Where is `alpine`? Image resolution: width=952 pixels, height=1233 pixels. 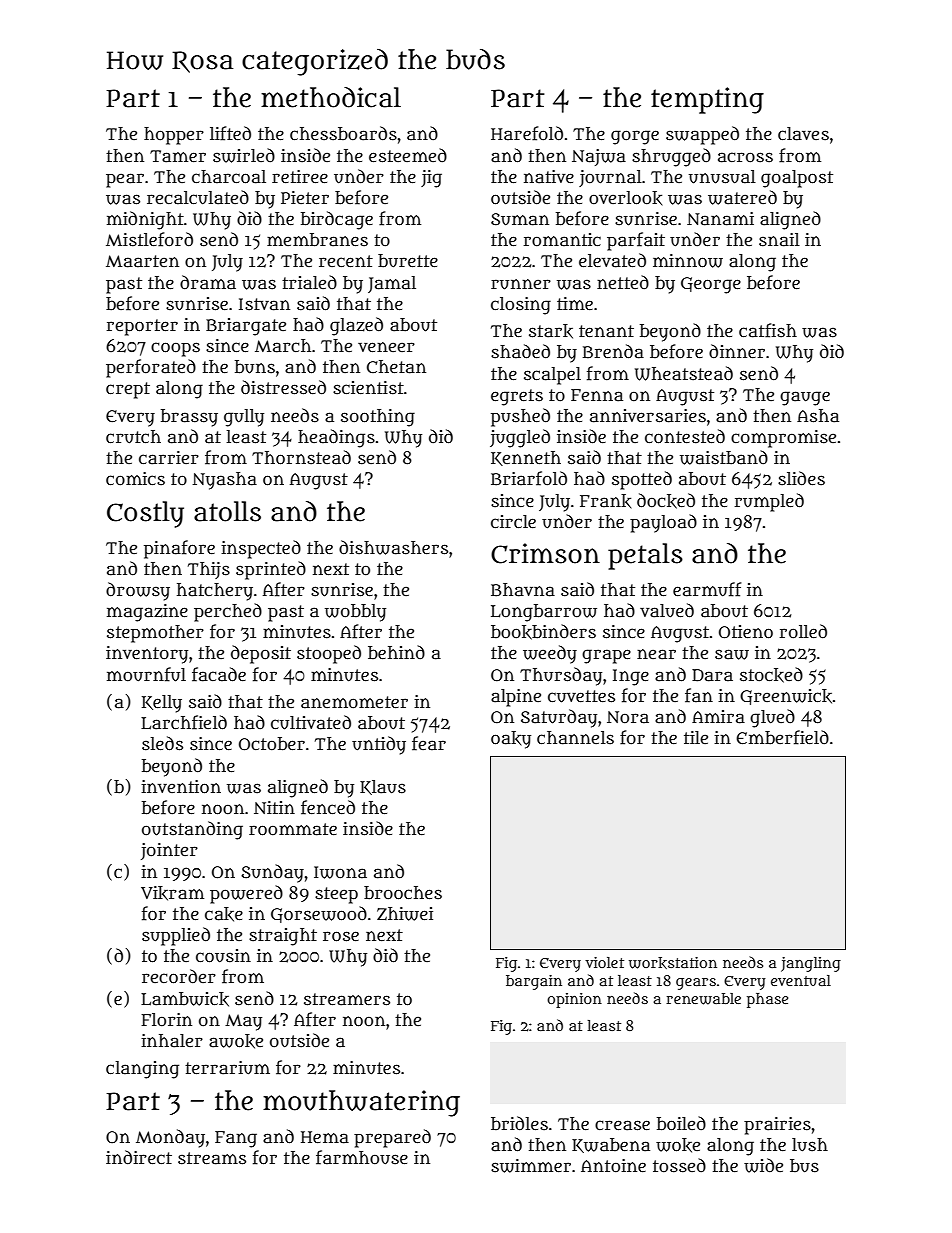
alpine is located at coordinates (516, 698).
